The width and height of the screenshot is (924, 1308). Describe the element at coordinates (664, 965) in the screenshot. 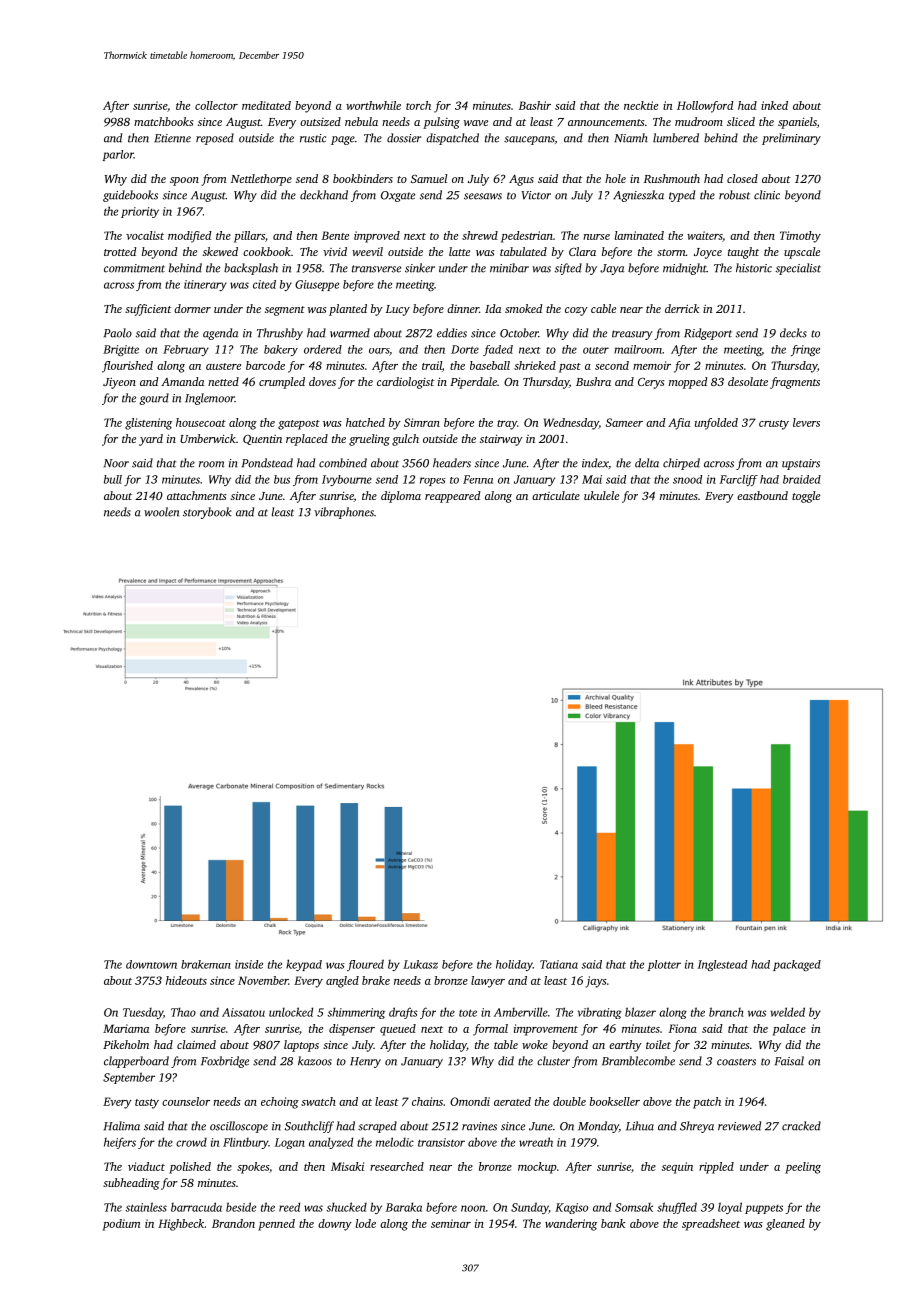

I see `plotter` at that location.
